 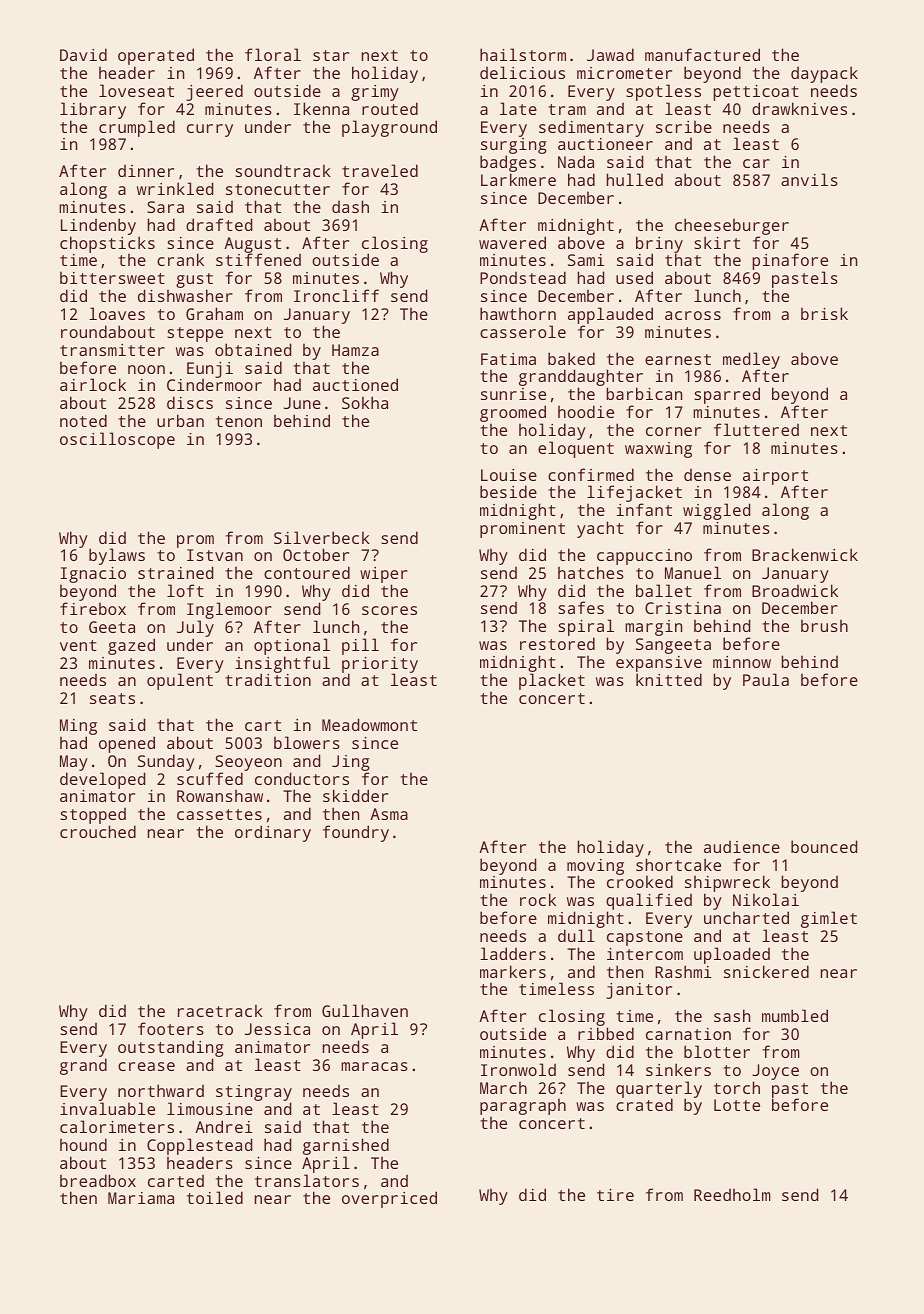 What do you see at coordinates (355, 384) in the screenshot?
I see `auctioned` at bounding box center [355, 384].
